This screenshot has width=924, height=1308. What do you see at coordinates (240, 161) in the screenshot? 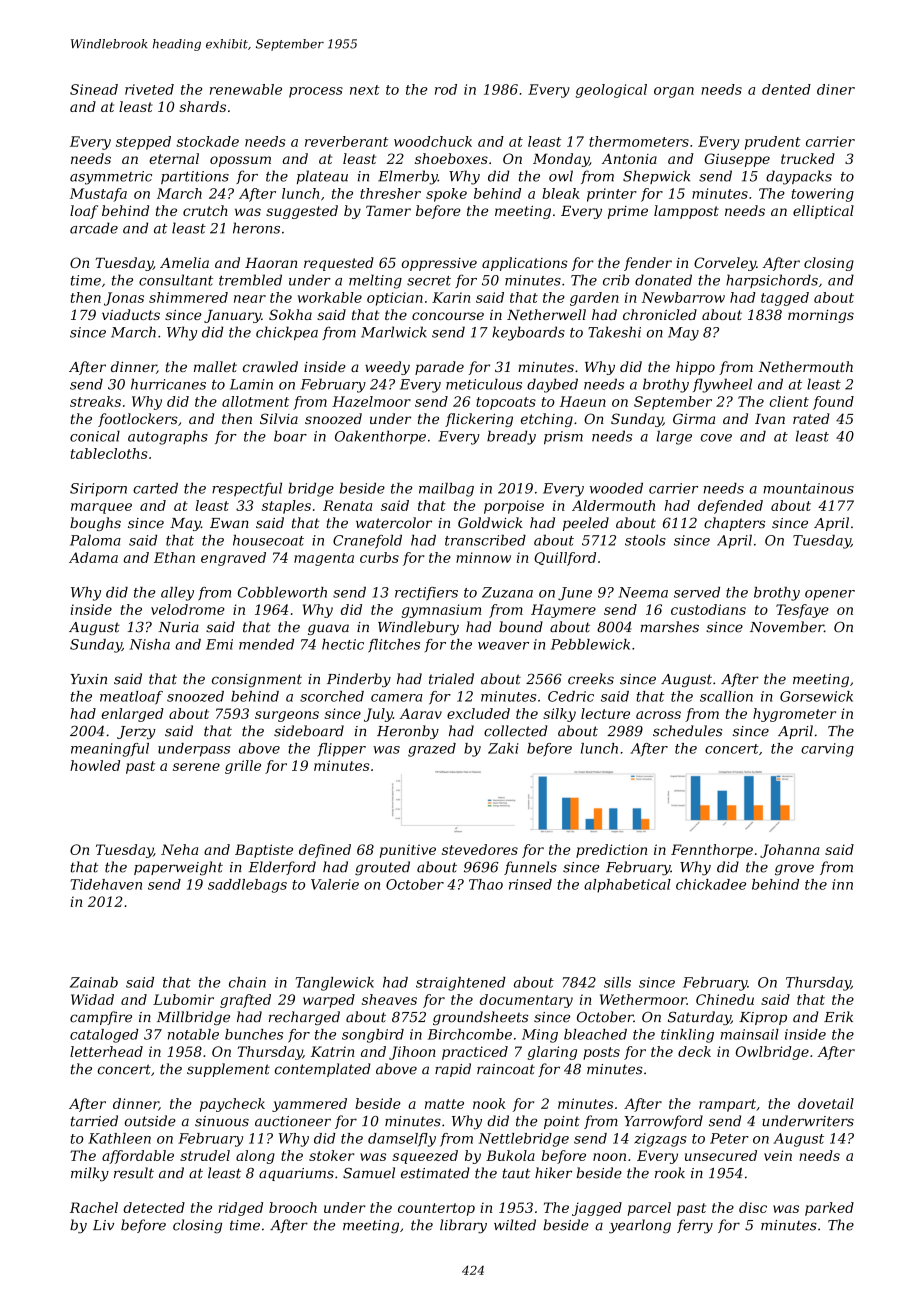
I see `opossum` at bounding box center [240, 161].
